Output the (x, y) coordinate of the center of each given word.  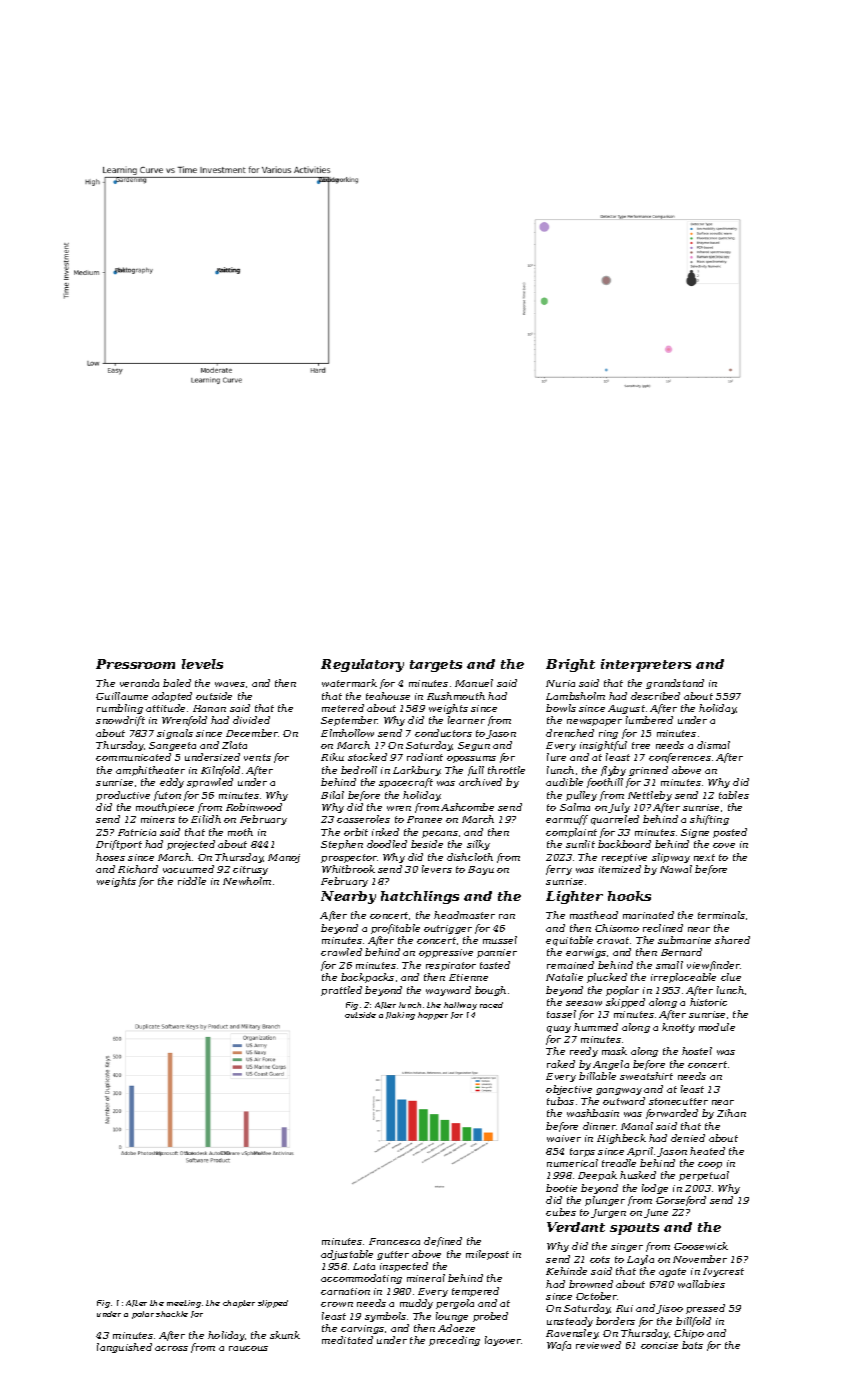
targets (436, 666)
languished (124, 1348)
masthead (594, 915)
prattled (341, 991)
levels (202, 664)
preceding (454, 1341)
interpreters (646, 665)
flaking (400, 1016)
